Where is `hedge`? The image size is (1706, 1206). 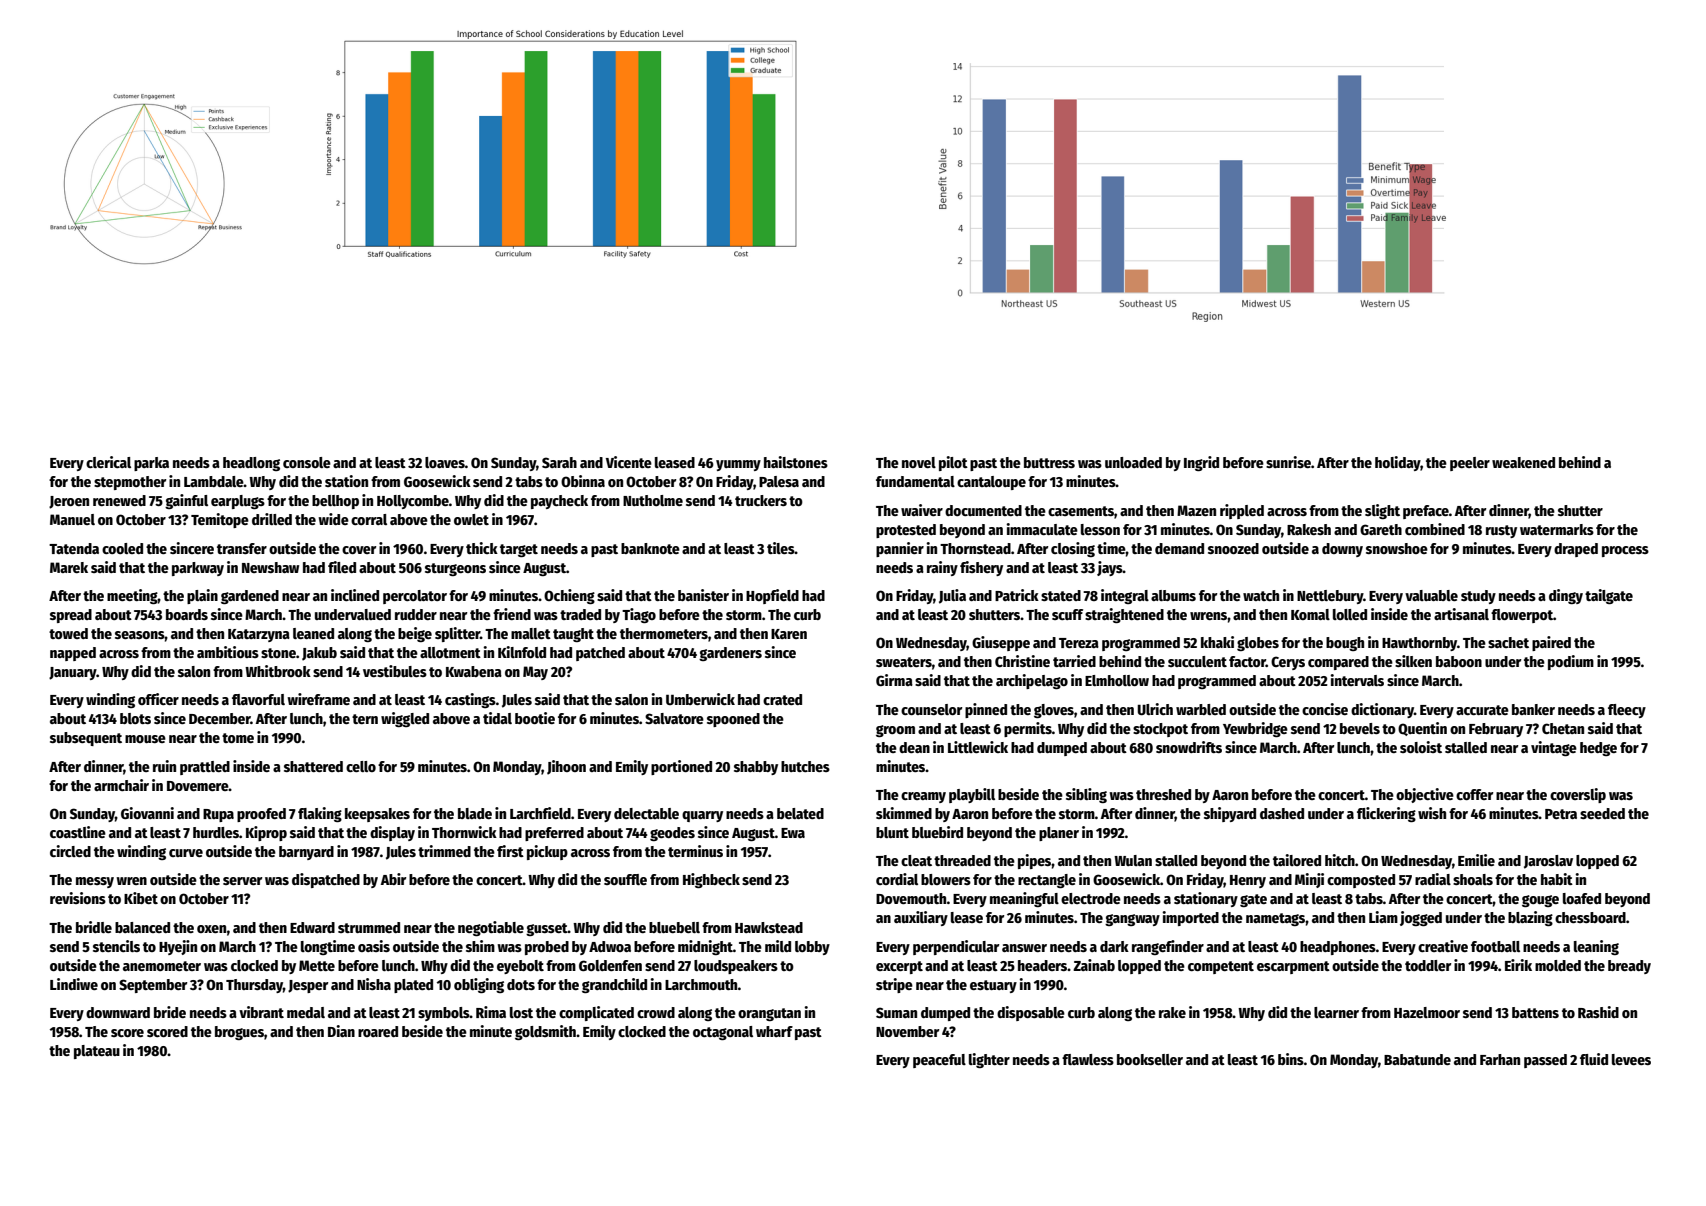
hedge is located at coordinates (1598, 749).
